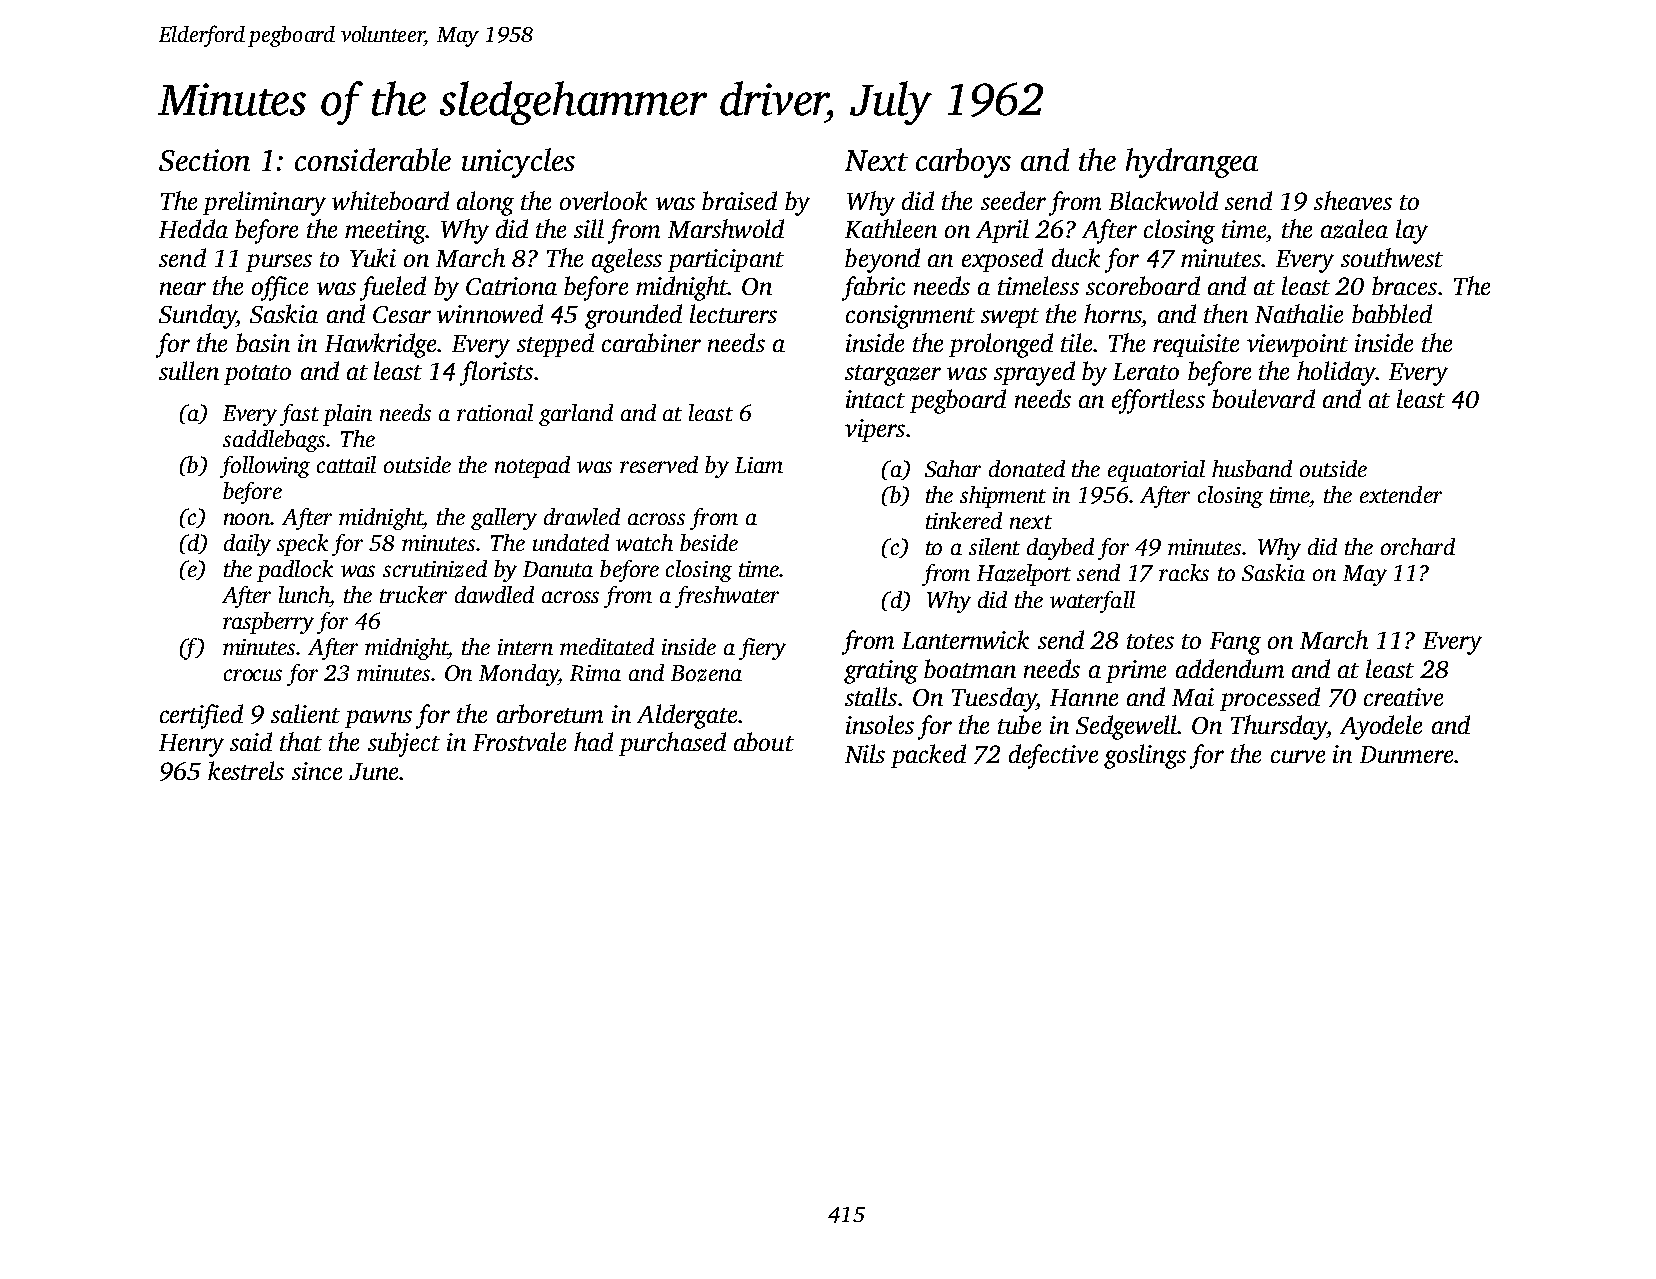 Image resolution: width=1656 pixels, height=1279 pixels. Describe the element at coordinates (994, 546) in the screenshot. I see `silent` at that location.
